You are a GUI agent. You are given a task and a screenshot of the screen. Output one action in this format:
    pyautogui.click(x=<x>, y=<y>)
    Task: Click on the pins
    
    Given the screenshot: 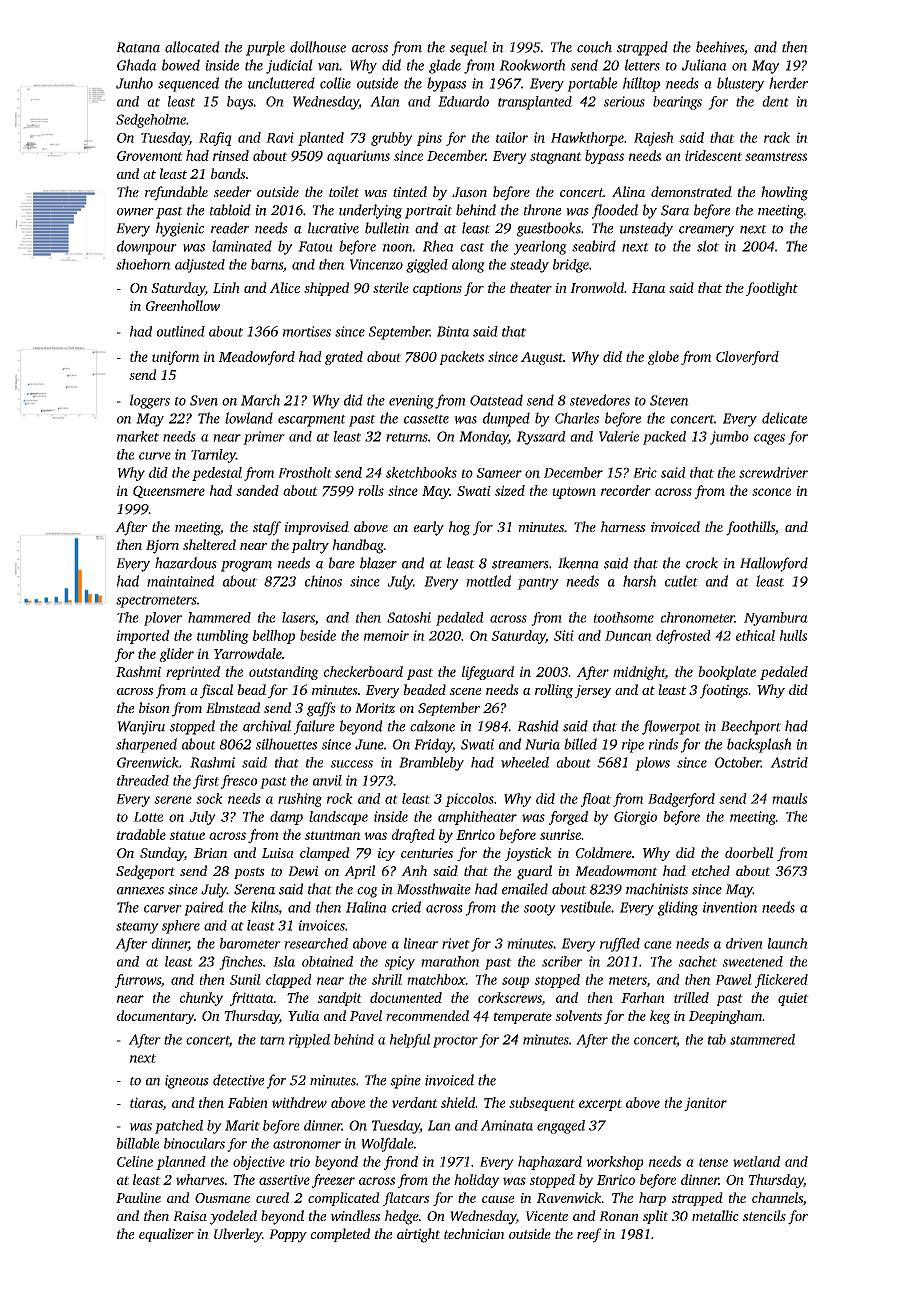 What is the action you would take?
    pyautogui.click(x=429, y=139)
